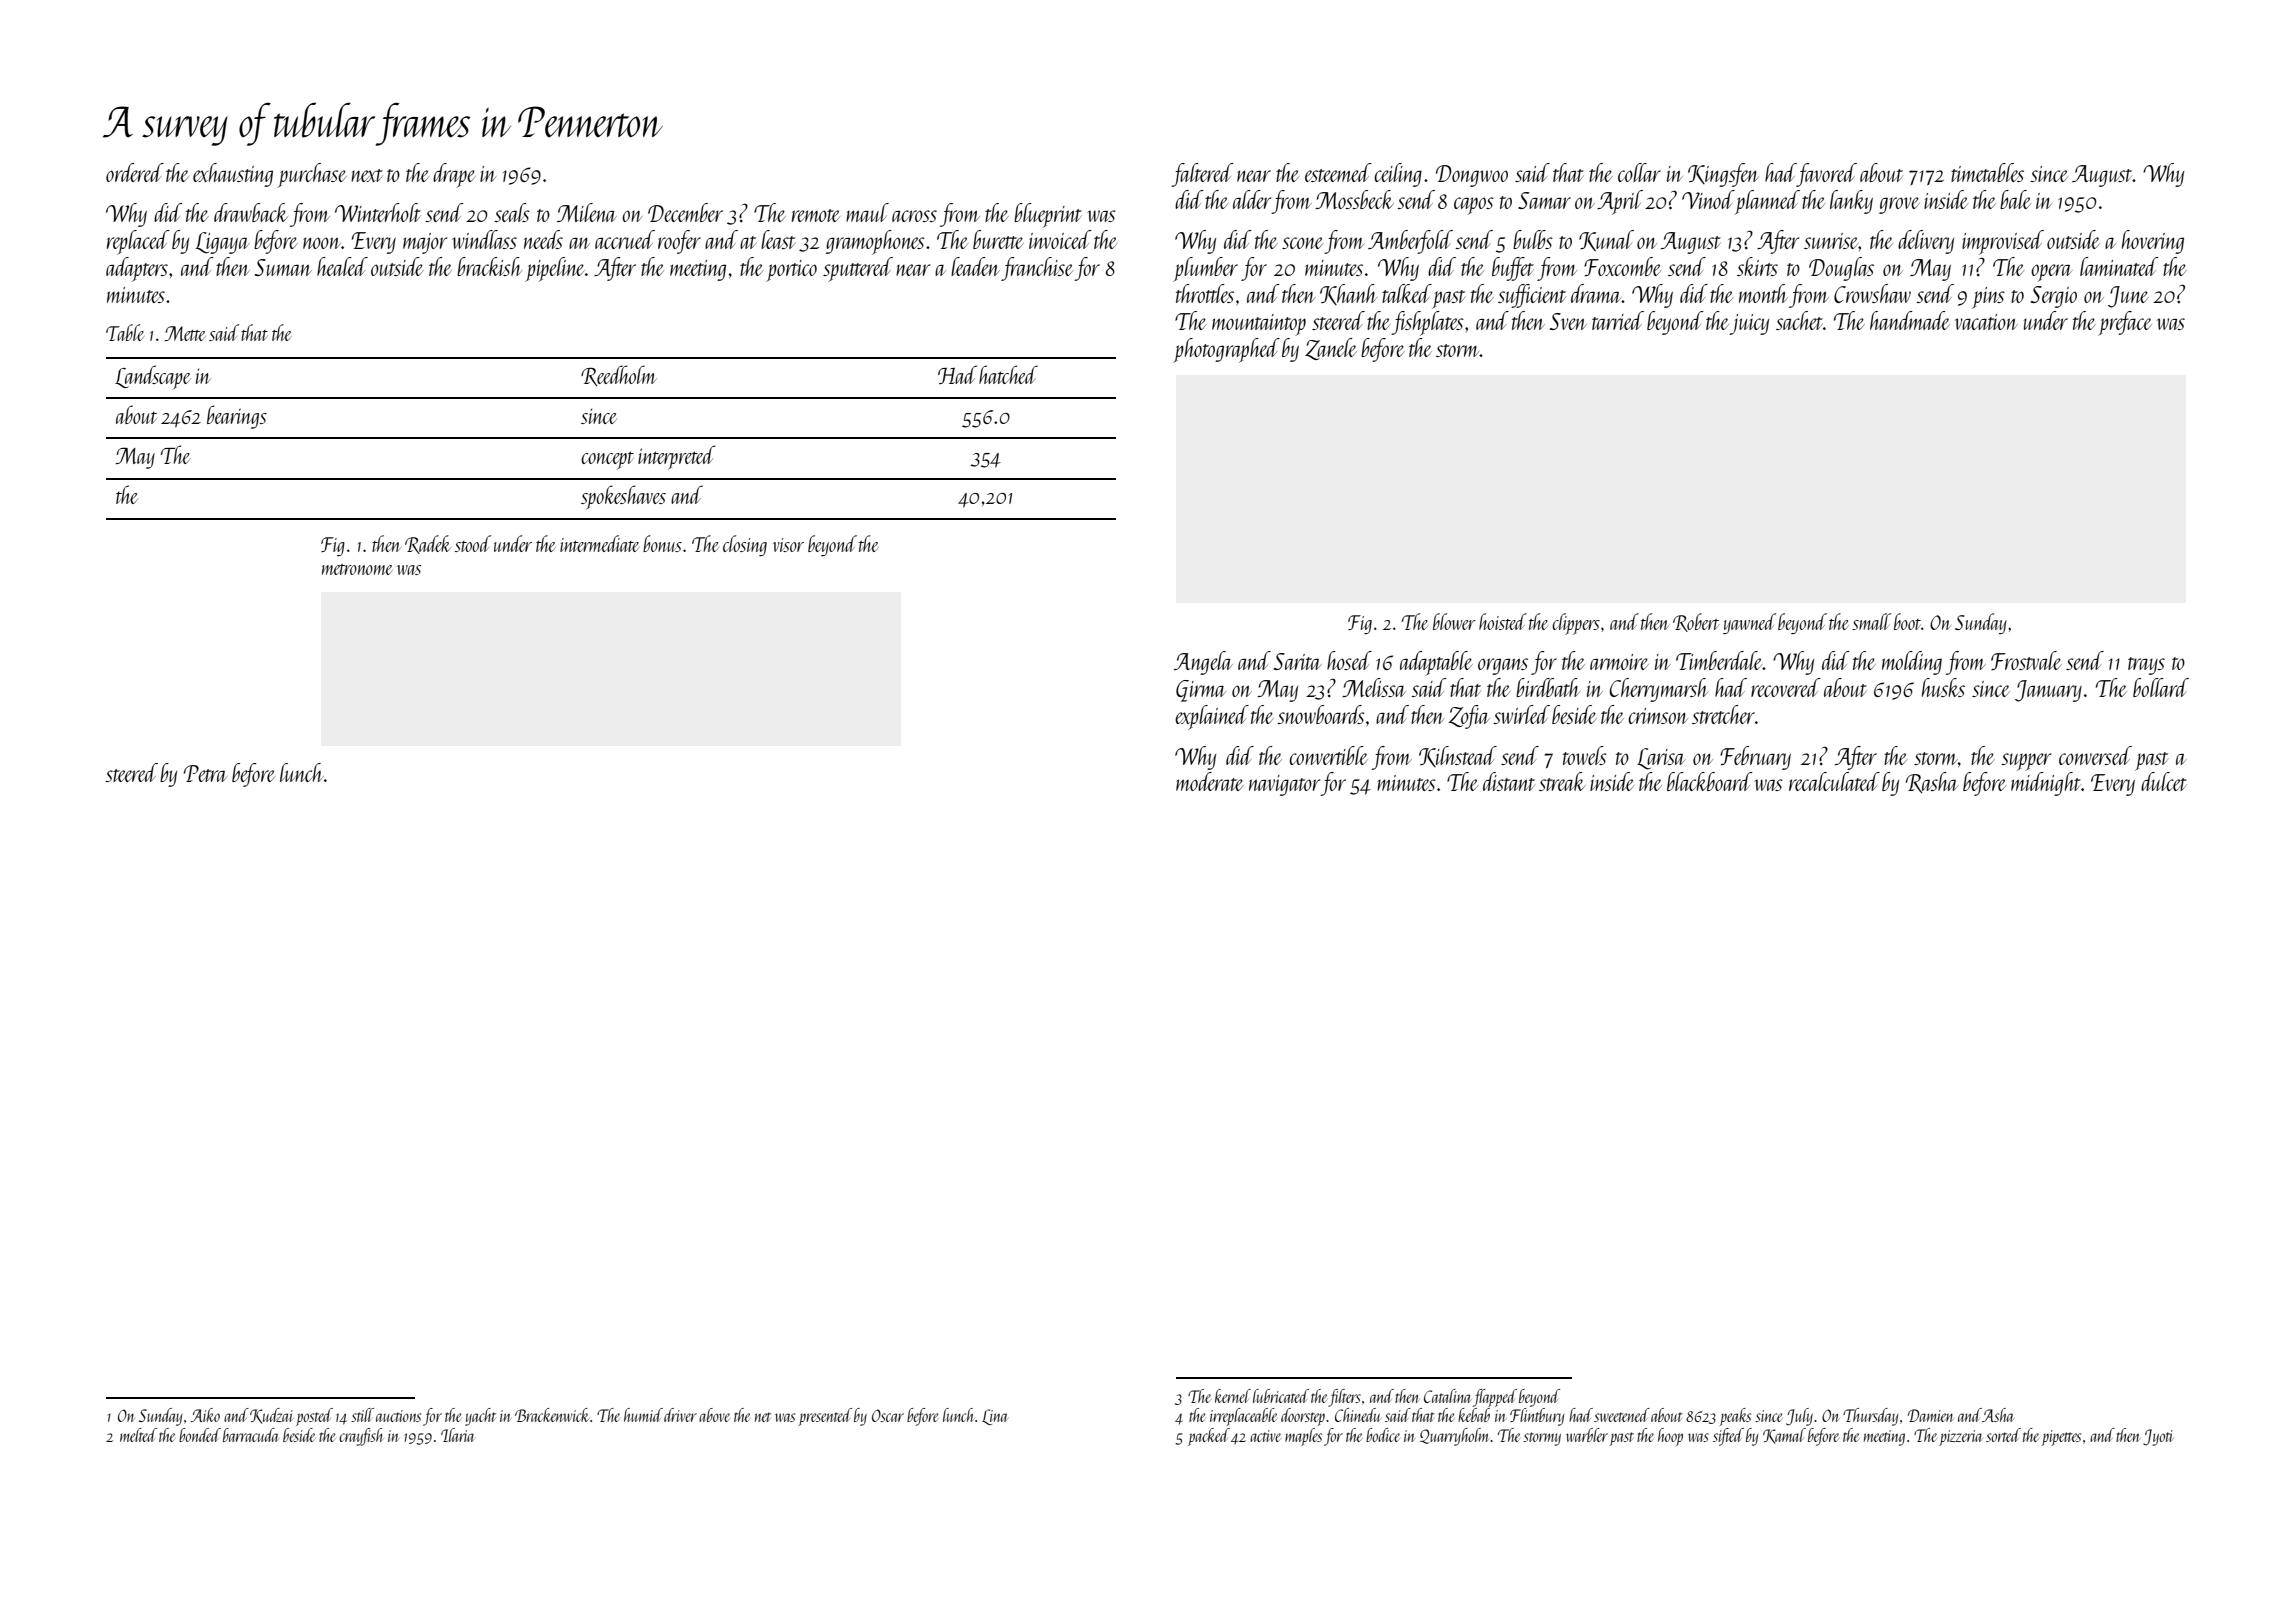  What do you see at coordinates (888, 1415) in the image?
I see `Oscar` at bounding box center [888, 1415].
